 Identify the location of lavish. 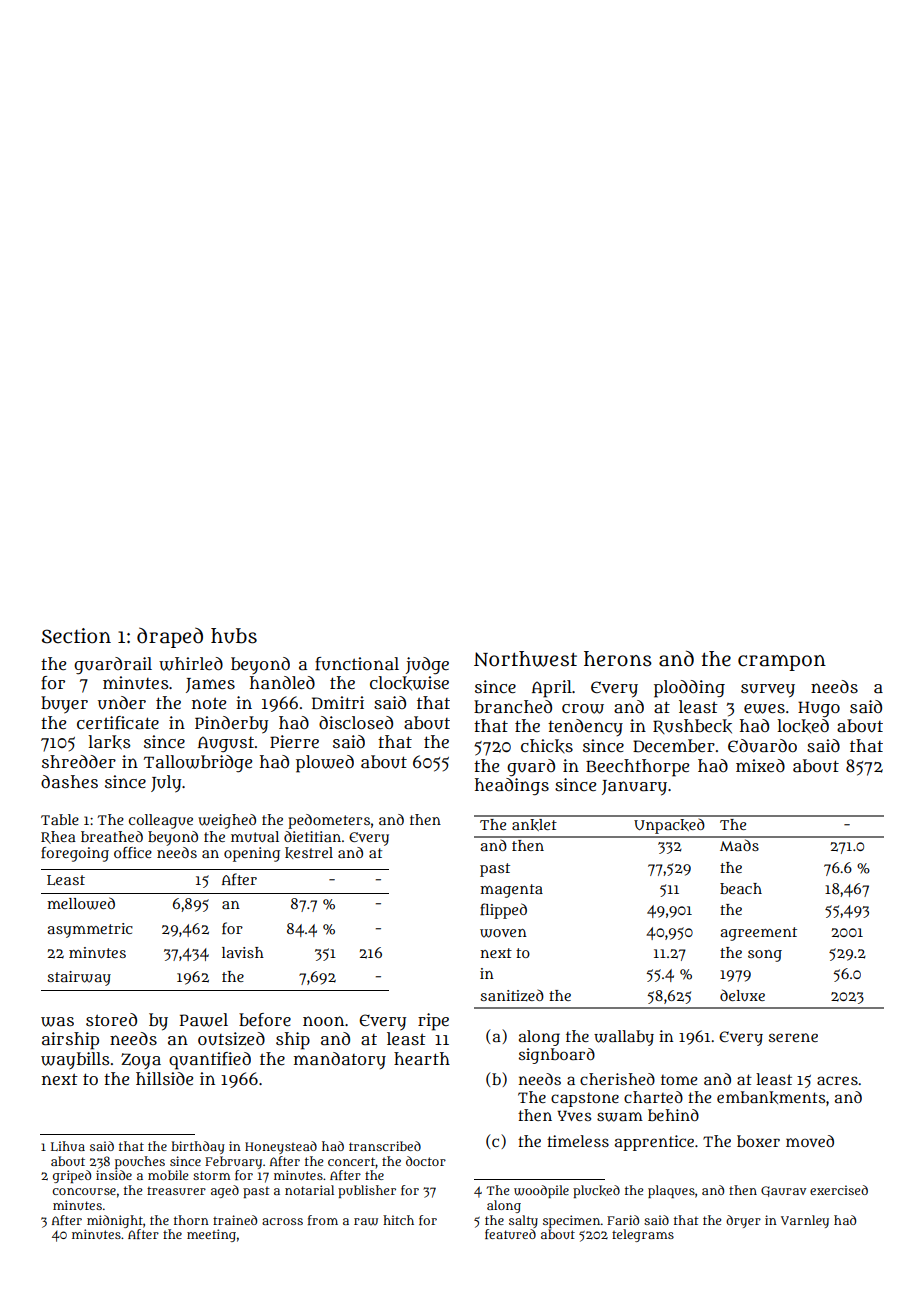
(243, 952).
